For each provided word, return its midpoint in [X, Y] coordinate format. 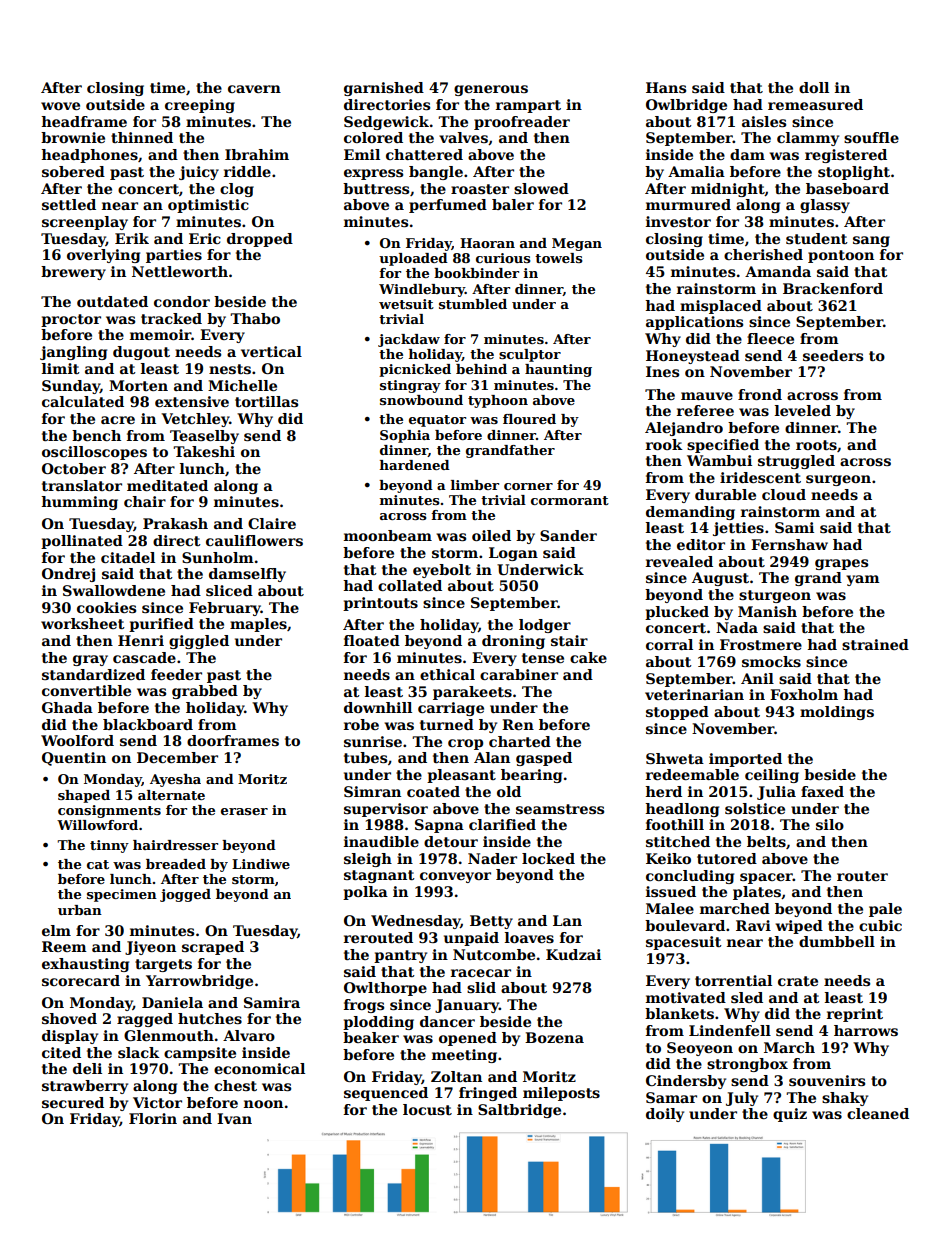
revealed [679, 561]
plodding [378, 1023]
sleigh [368, 860]
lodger [545, 626]
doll [814, 87]
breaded [176, 864]
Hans [666, 87]
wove [60, 106]
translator [82, 485]
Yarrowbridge [199, 982]
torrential [733, 980]
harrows [866, 1030]
